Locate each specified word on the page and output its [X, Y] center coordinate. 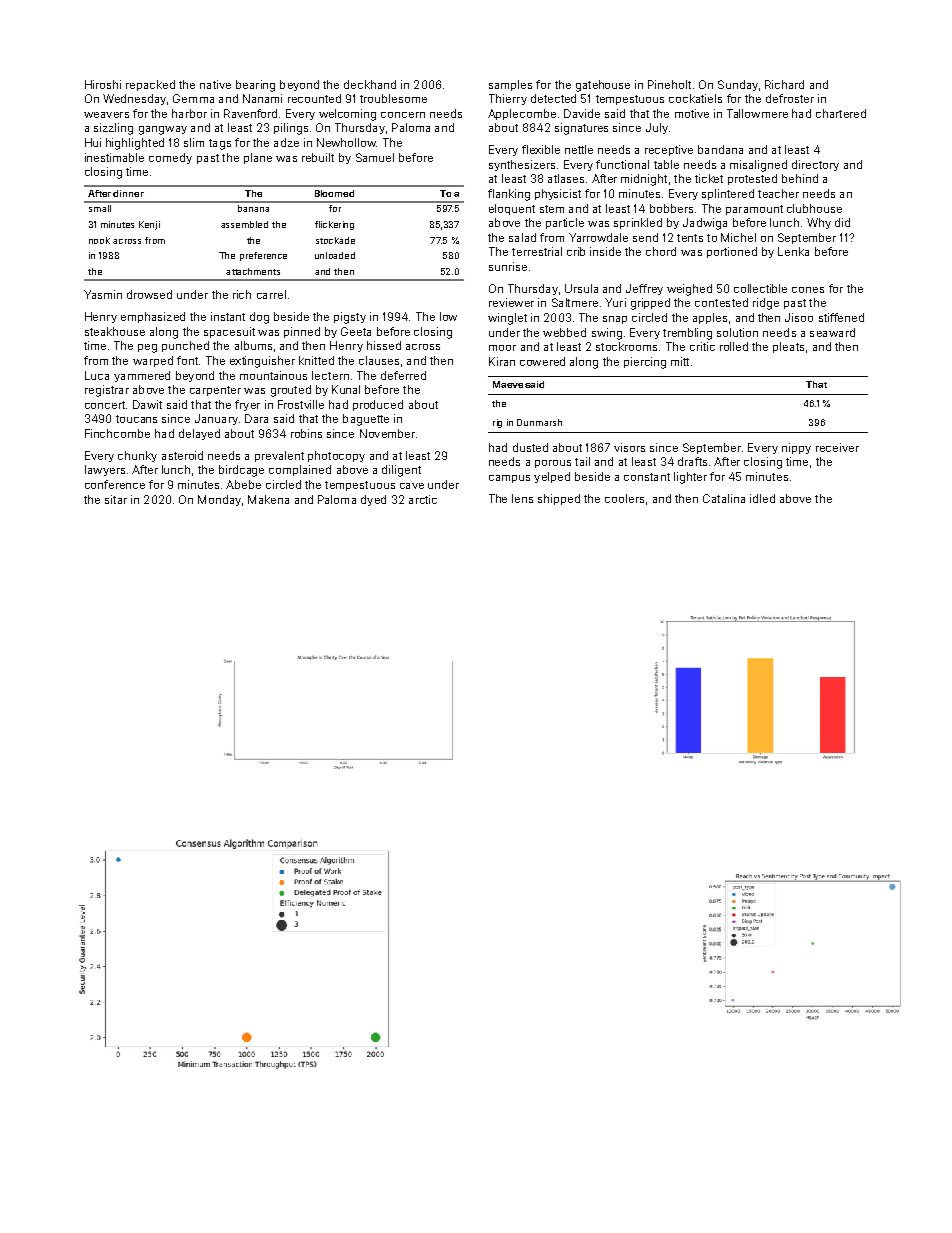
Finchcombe [117, 433]
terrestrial [537, 251]
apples [710, 318]
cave [412, 486]
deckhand [370, 84]
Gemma [193, 98]
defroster [790, 98]
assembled [244, 224]
